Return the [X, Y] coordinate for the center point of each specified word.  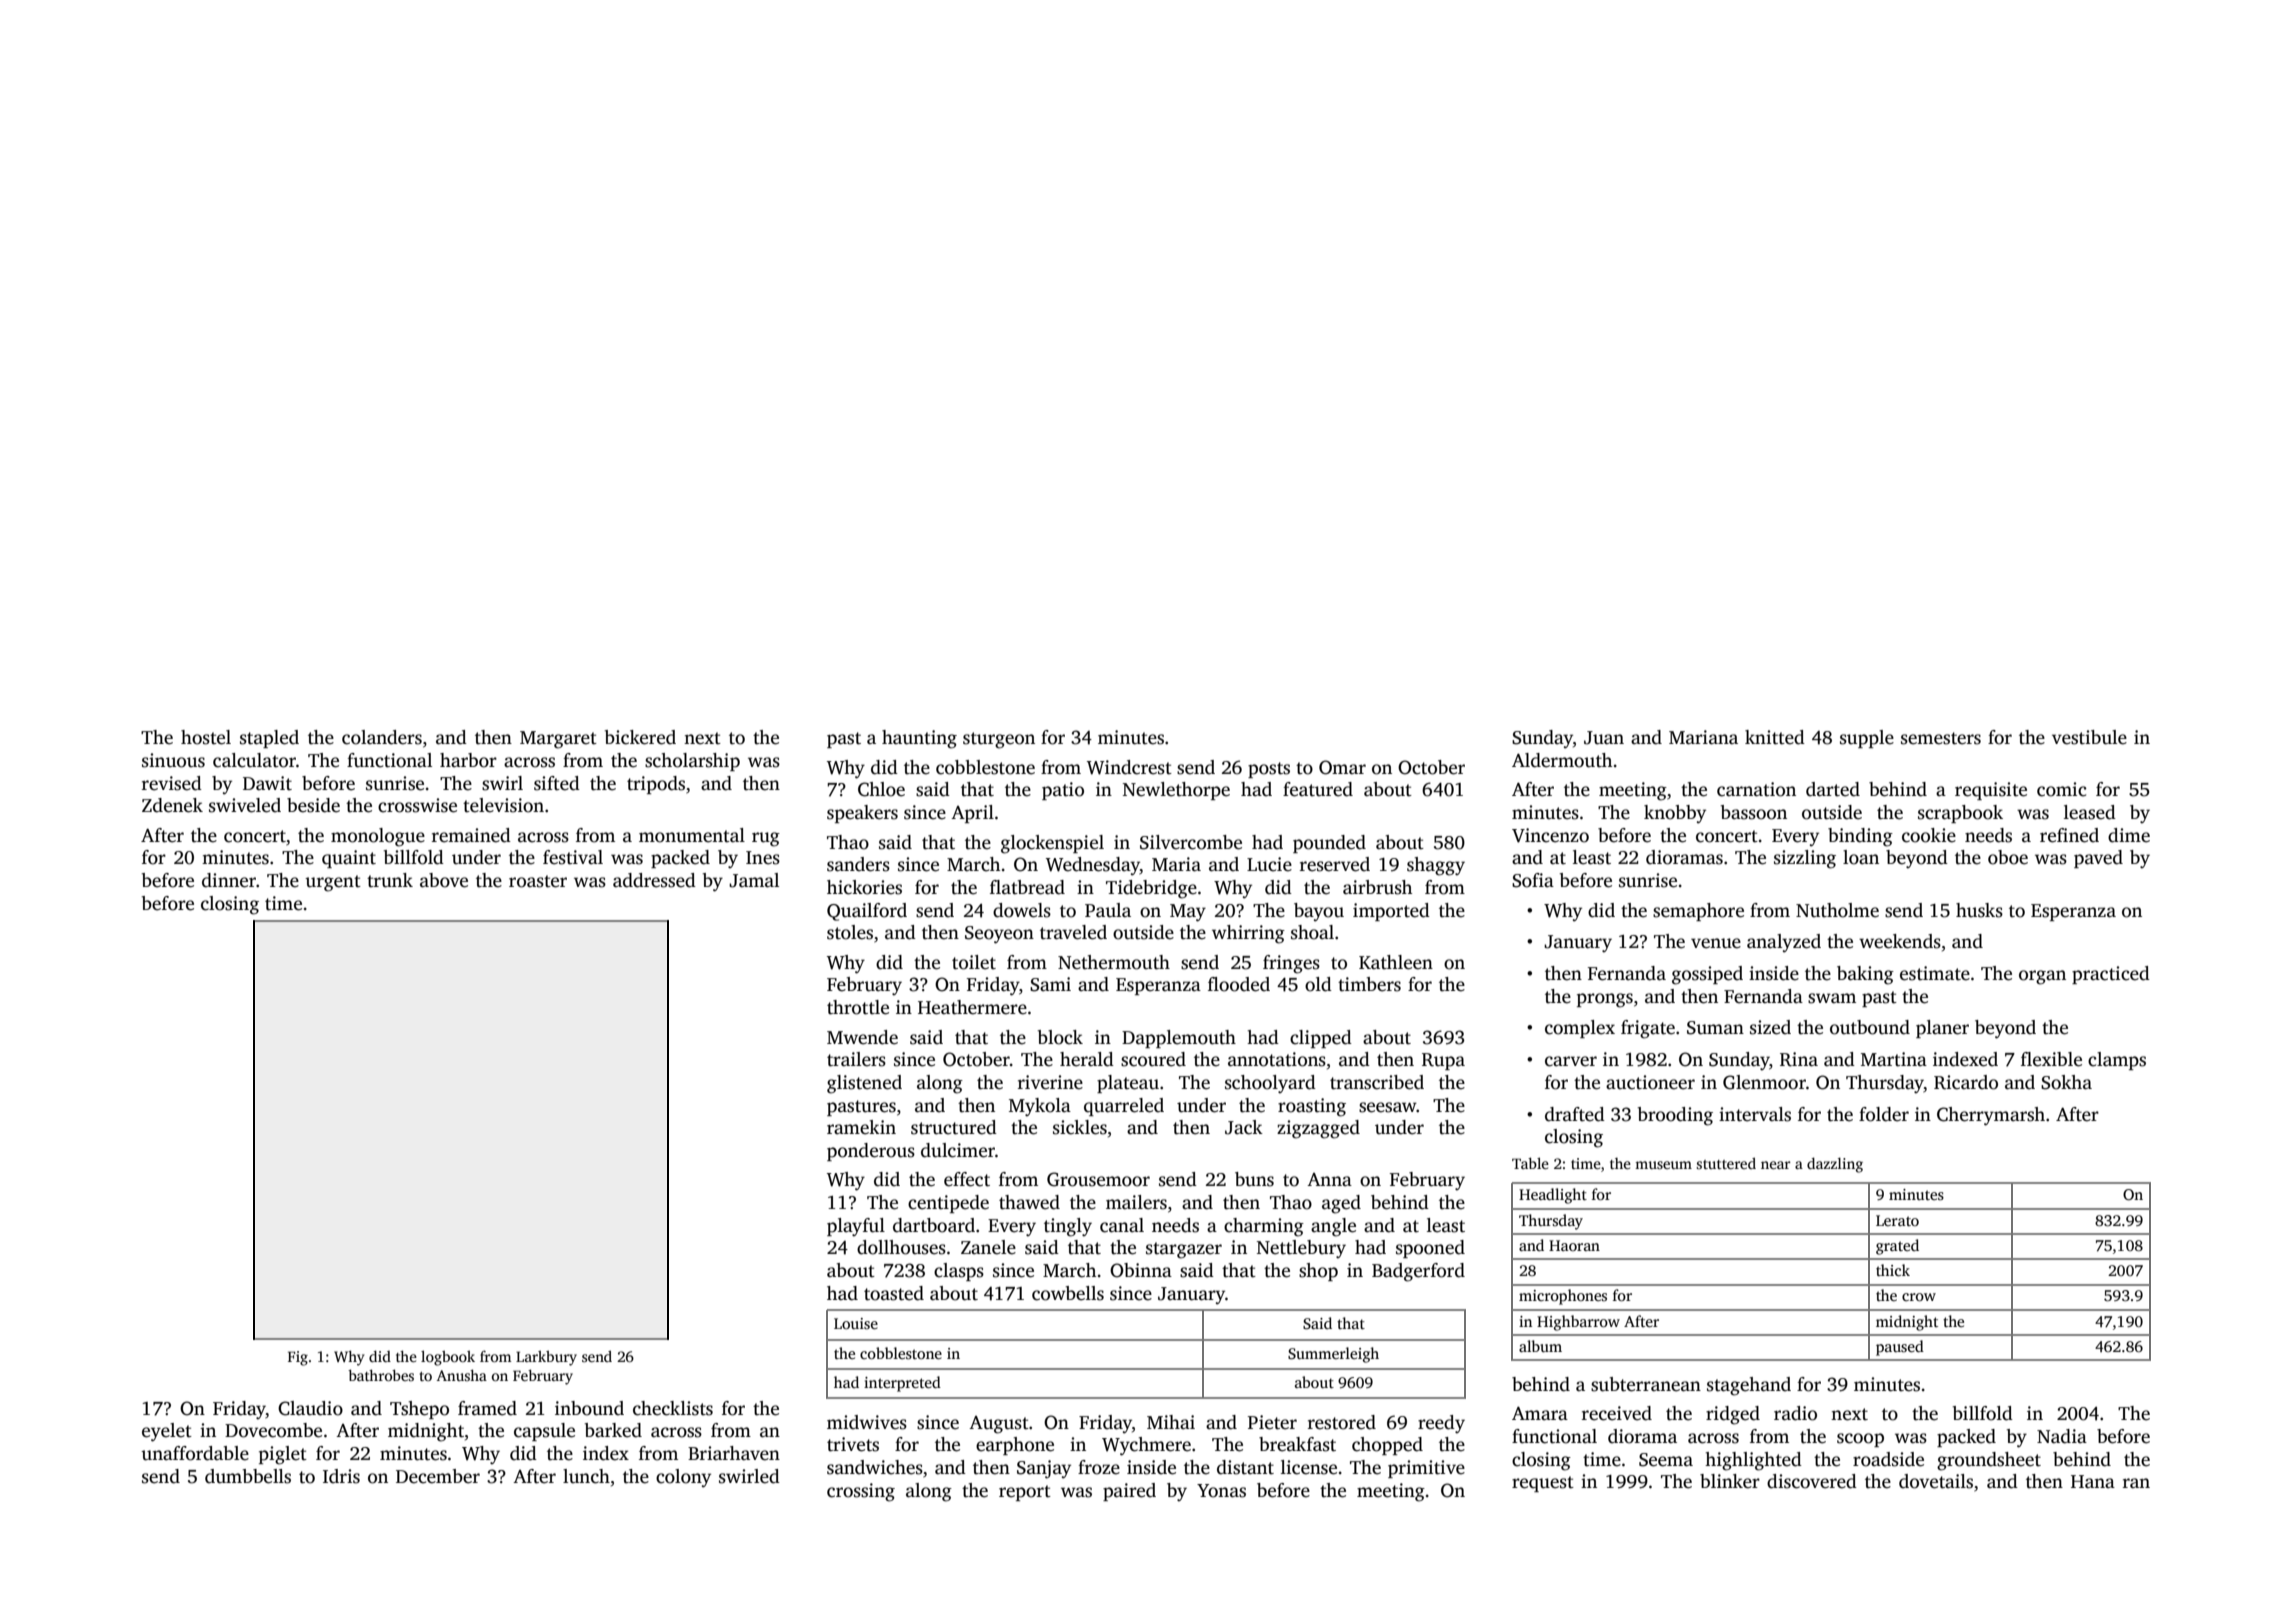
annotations [1277, 1059]
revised [172, 783]
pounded [1329, 844]
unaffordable [195, 1453]
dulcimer [958, 1150]
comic [2062, 789]
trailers [856, 1059]
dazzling [1835, 1165]
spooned [1430, 1249]
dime [2129, 835]
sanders [858, 864]
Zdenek [172, 805]
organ [2042, 977]
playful [856, 1227]
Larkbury [546, 1358]
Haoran [1574, 1245]
